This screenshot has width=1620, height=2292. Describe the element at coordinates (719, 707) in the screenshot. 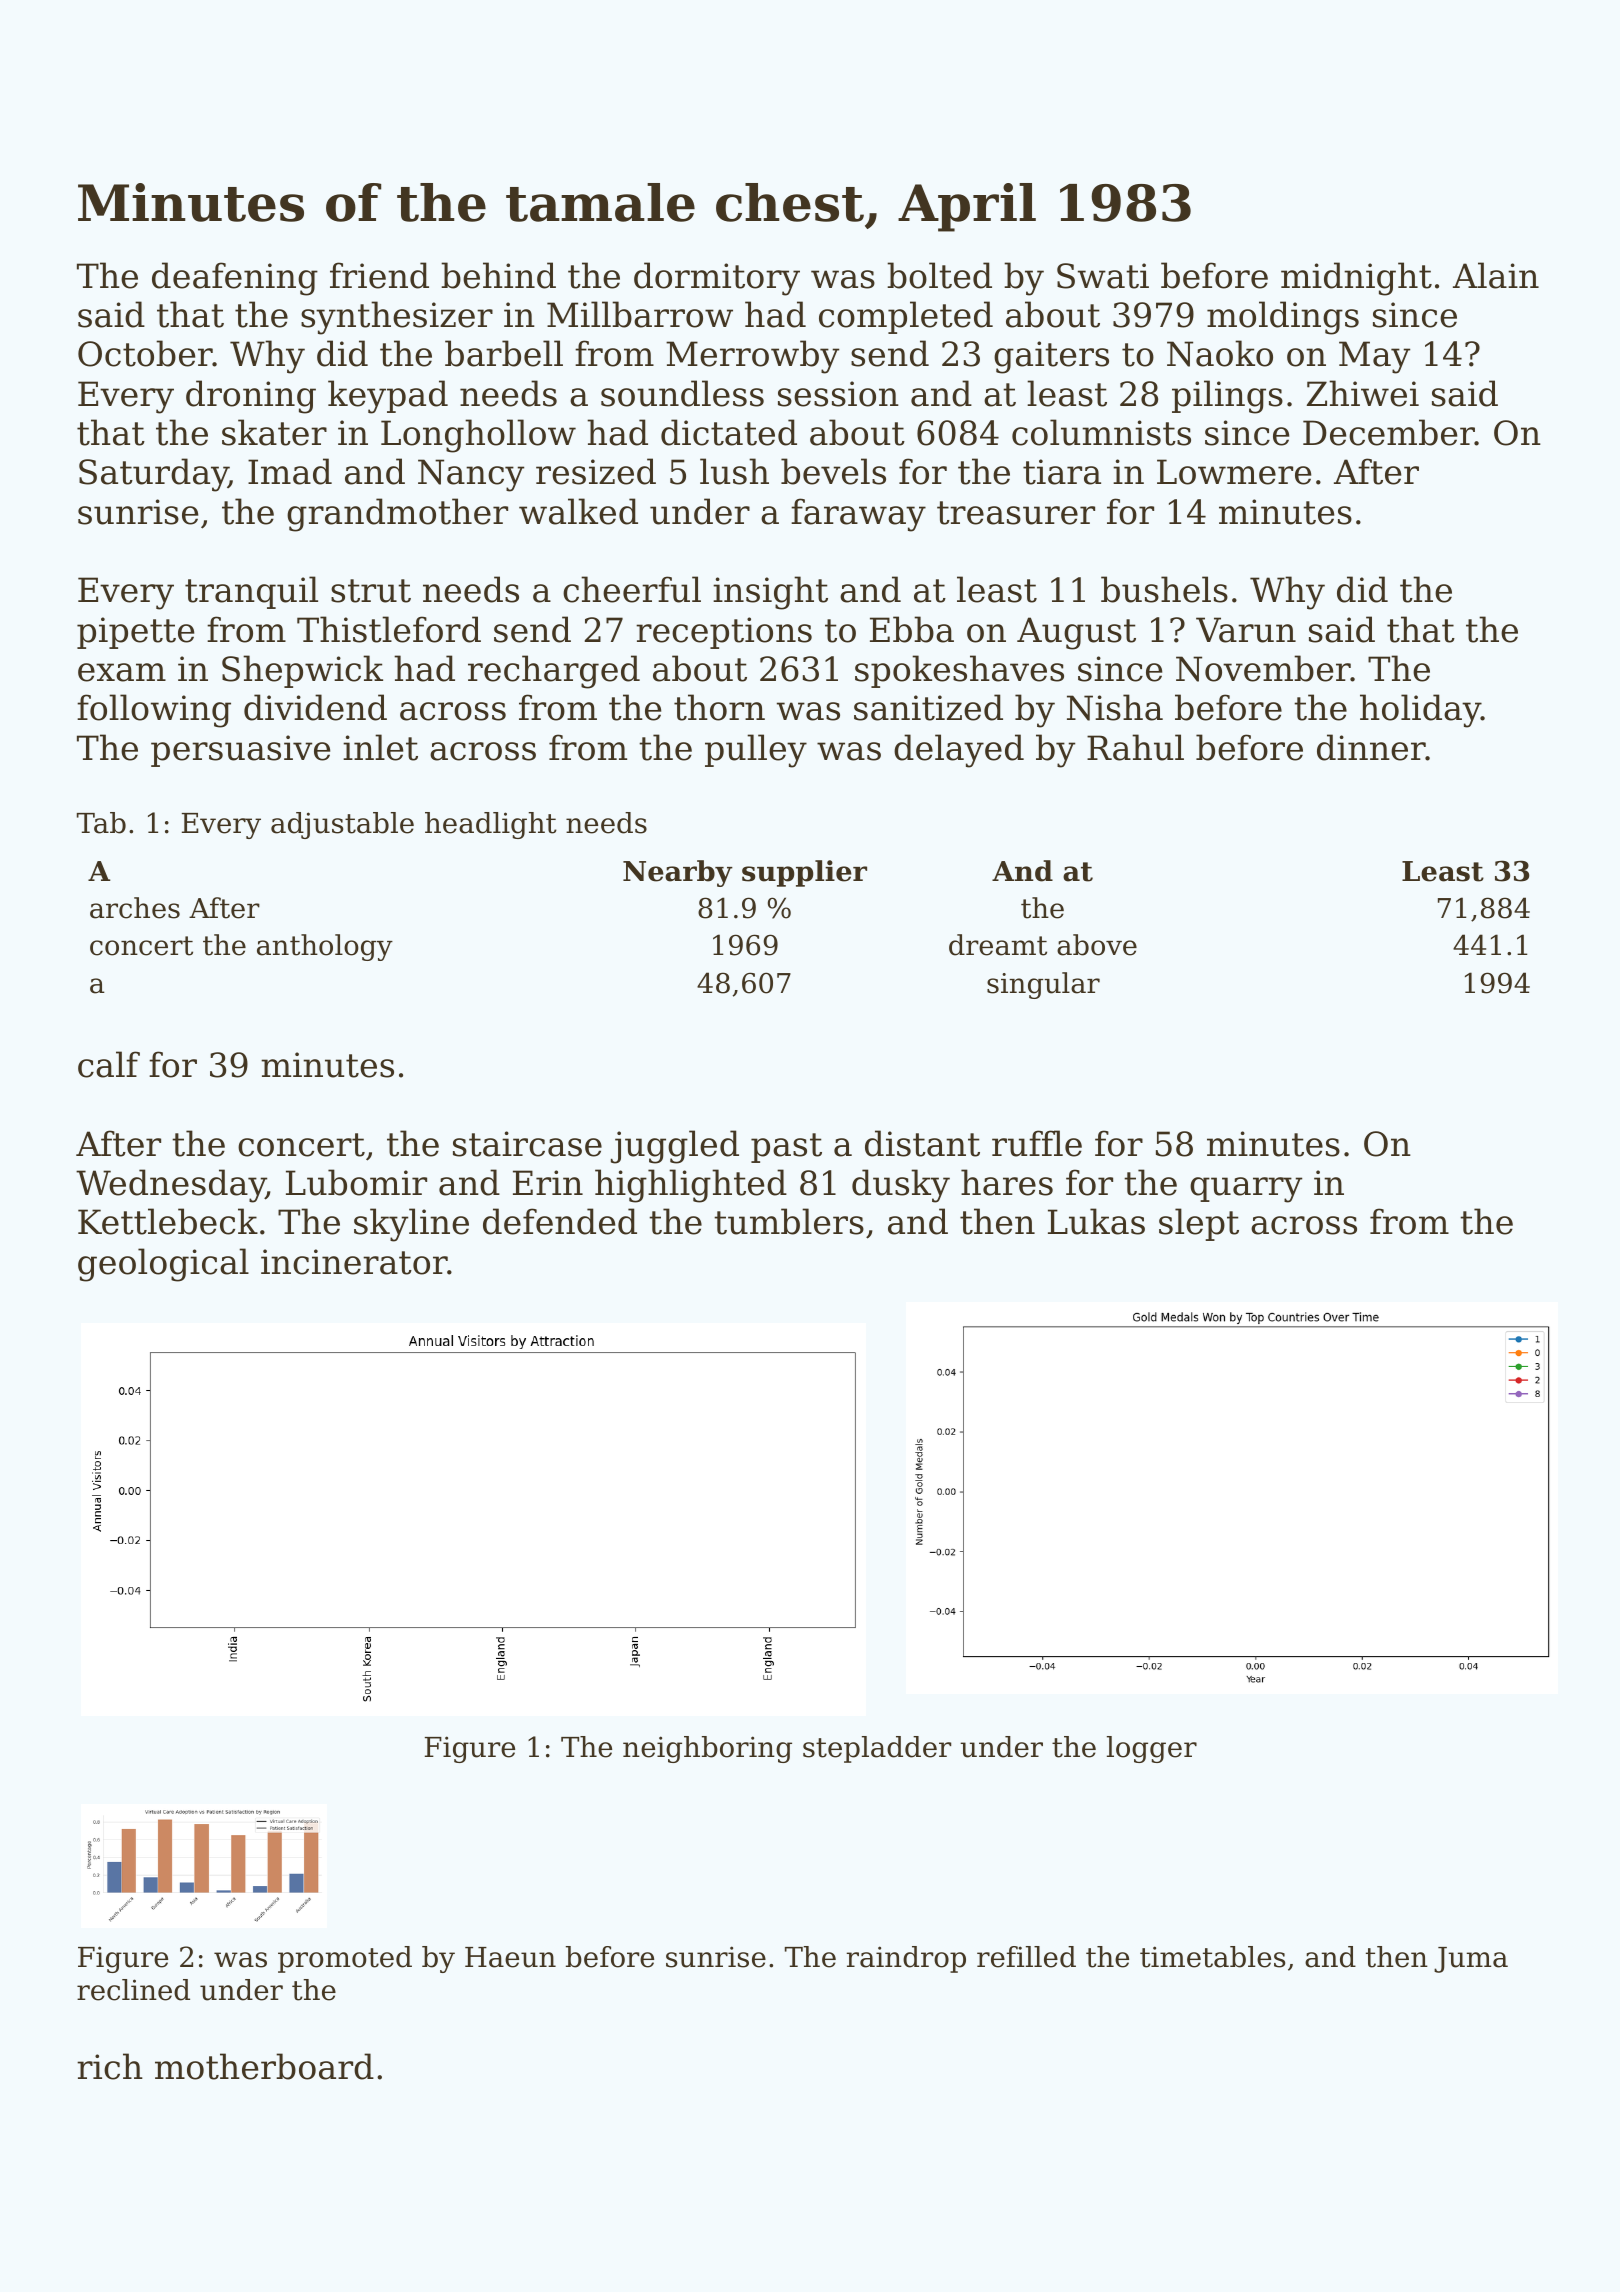

I see `thorn` at that location.
